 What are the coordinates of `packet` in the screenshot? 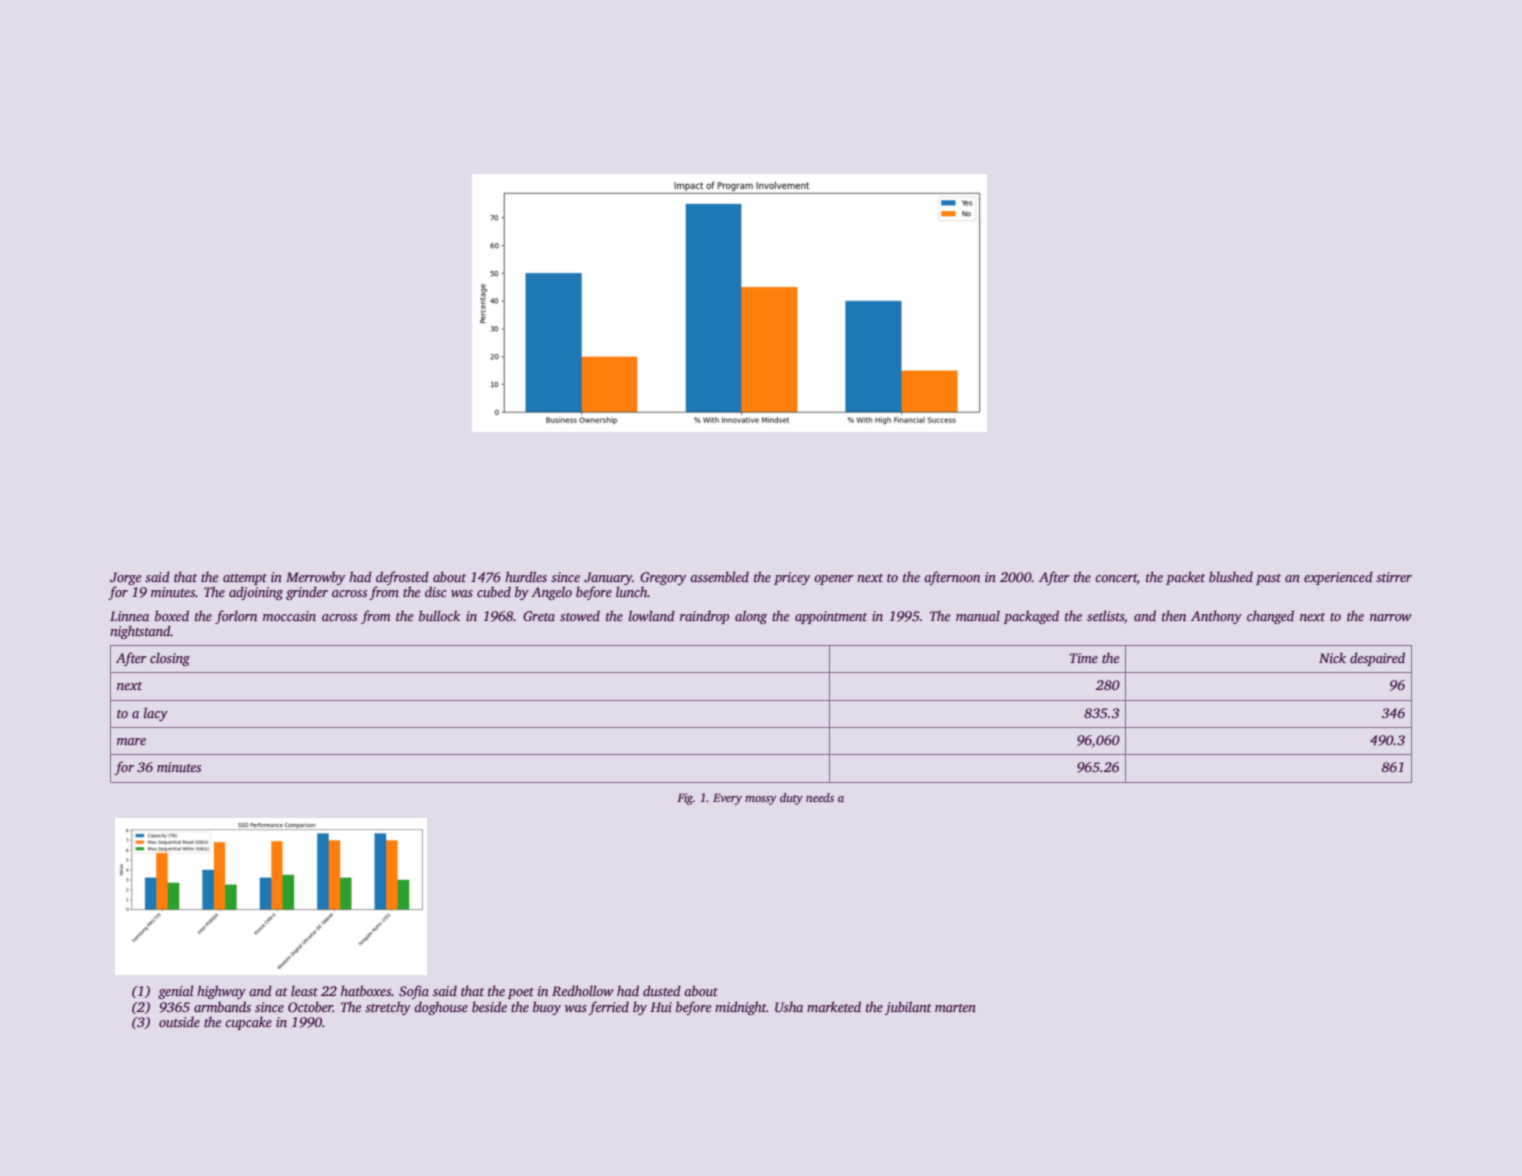 It's located at (1185, 578).
